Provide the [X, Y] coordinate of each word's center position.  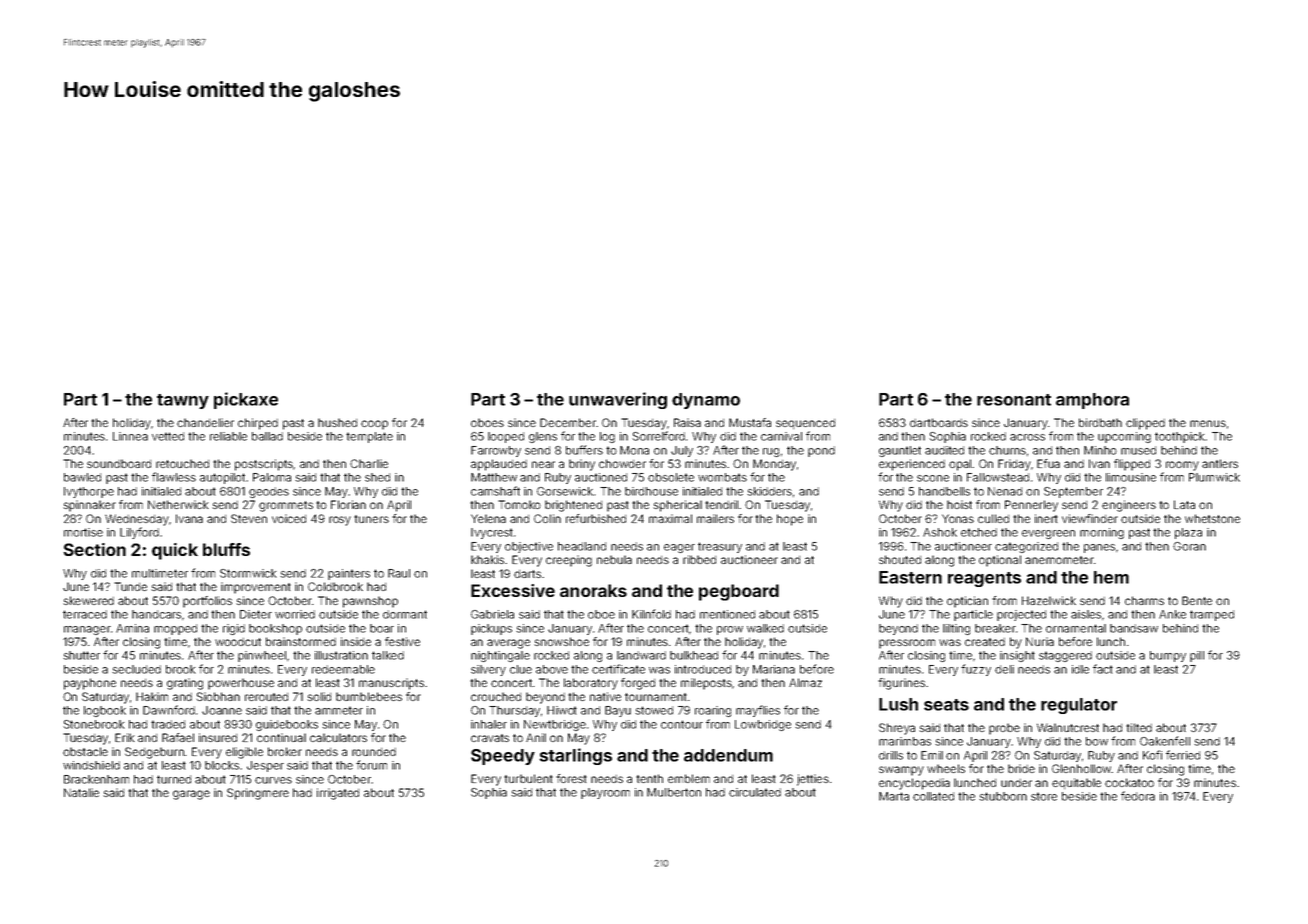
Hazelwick [1049, 600]
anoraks [593, 590]
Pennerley [1031, 506]
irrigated [338, 794]
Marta [894, 796]
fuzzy [976, 670]
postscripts [264, 465]
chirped [258, 424]
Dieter [256, 614]
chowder [622, 463]
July [682, 451]
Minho [1100, 450]
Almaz [805, 682]
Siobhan [218, 696]
